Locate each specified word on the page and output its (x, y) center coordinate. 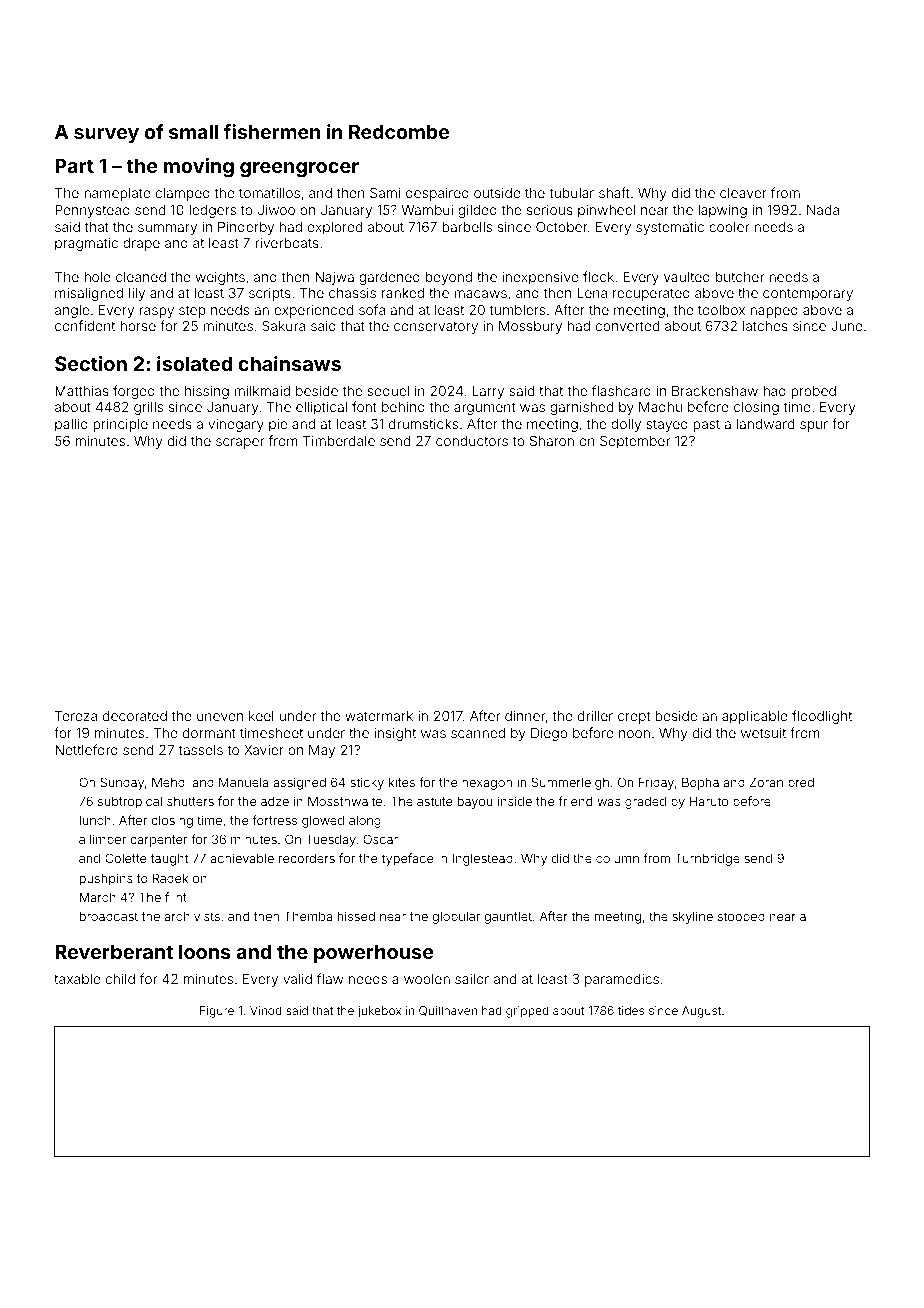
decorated (135, 716)
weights (220, 278)
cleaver (743, 193)
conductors (472, 441)
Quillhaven (448, 1011)
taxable (77, 979)
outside (497, 193)
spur (814, 426)
